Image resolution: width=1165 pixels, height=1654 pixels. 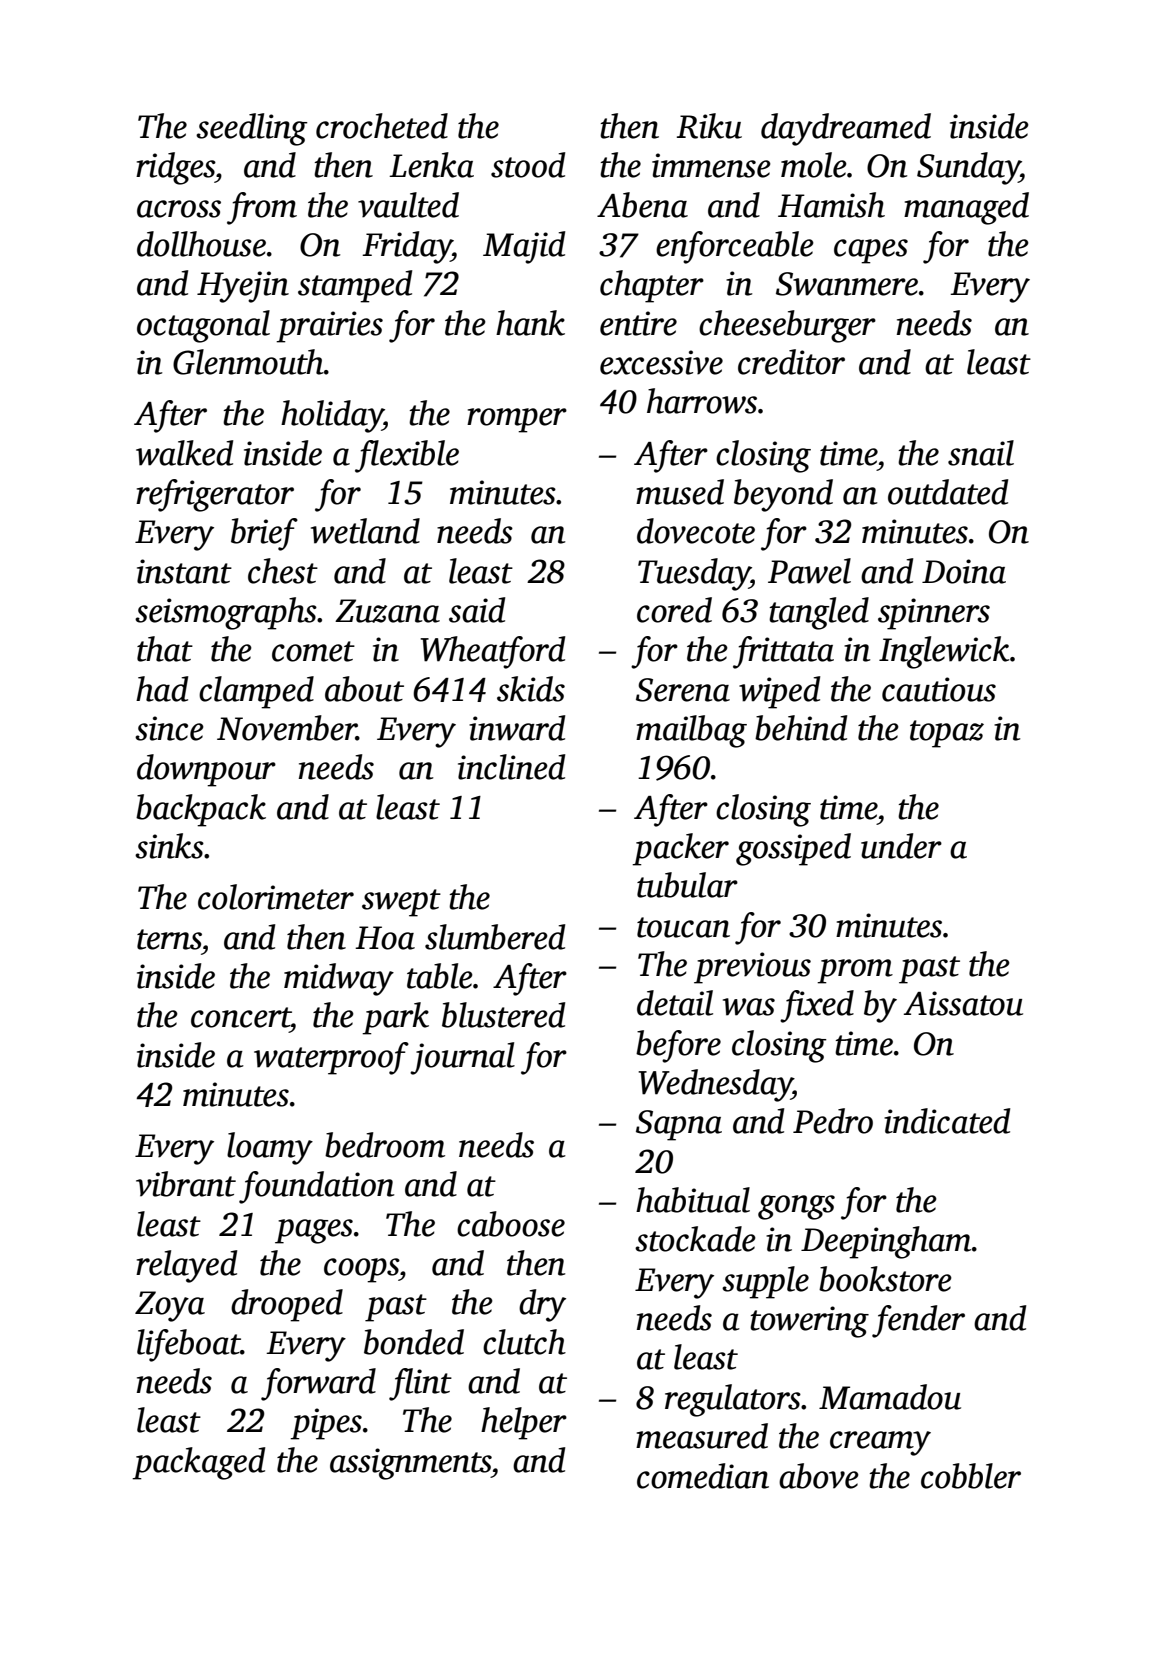 I want to click on stood, so click(x=528, y=165).
